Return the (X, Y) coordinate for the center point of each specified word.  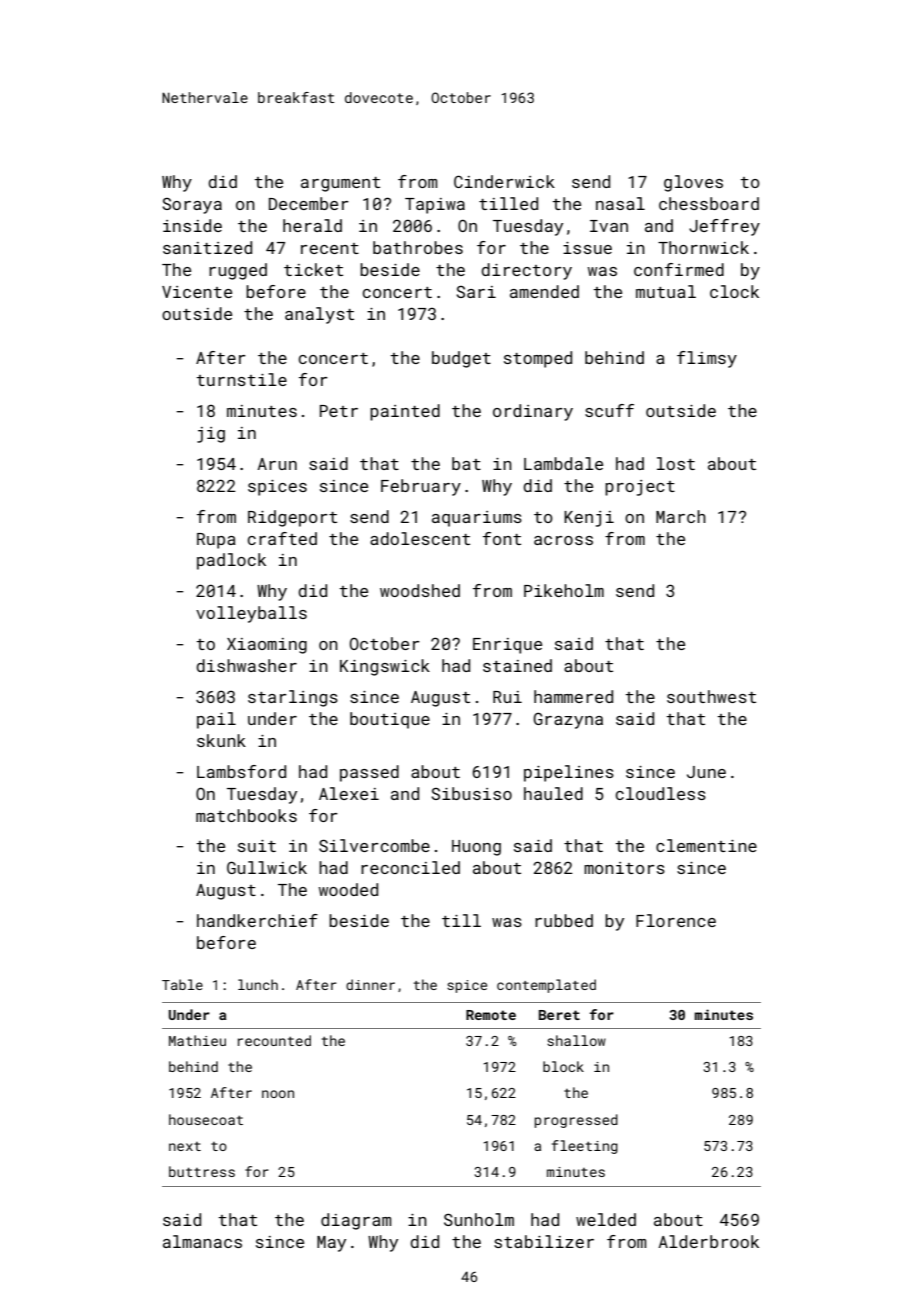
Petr (339, 411)
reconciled (410, 867)
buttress (202, 1171)
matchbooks (246, 815)
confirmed (679, 269)
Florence (676, 920)
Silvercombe (374, 845)
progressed (576, 1121)
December (309, 203)
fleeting (585, 1147)
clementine (706, 845)
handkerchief (257, 920)
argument (340, 184)
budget (461, 359)
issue (587, 248)
